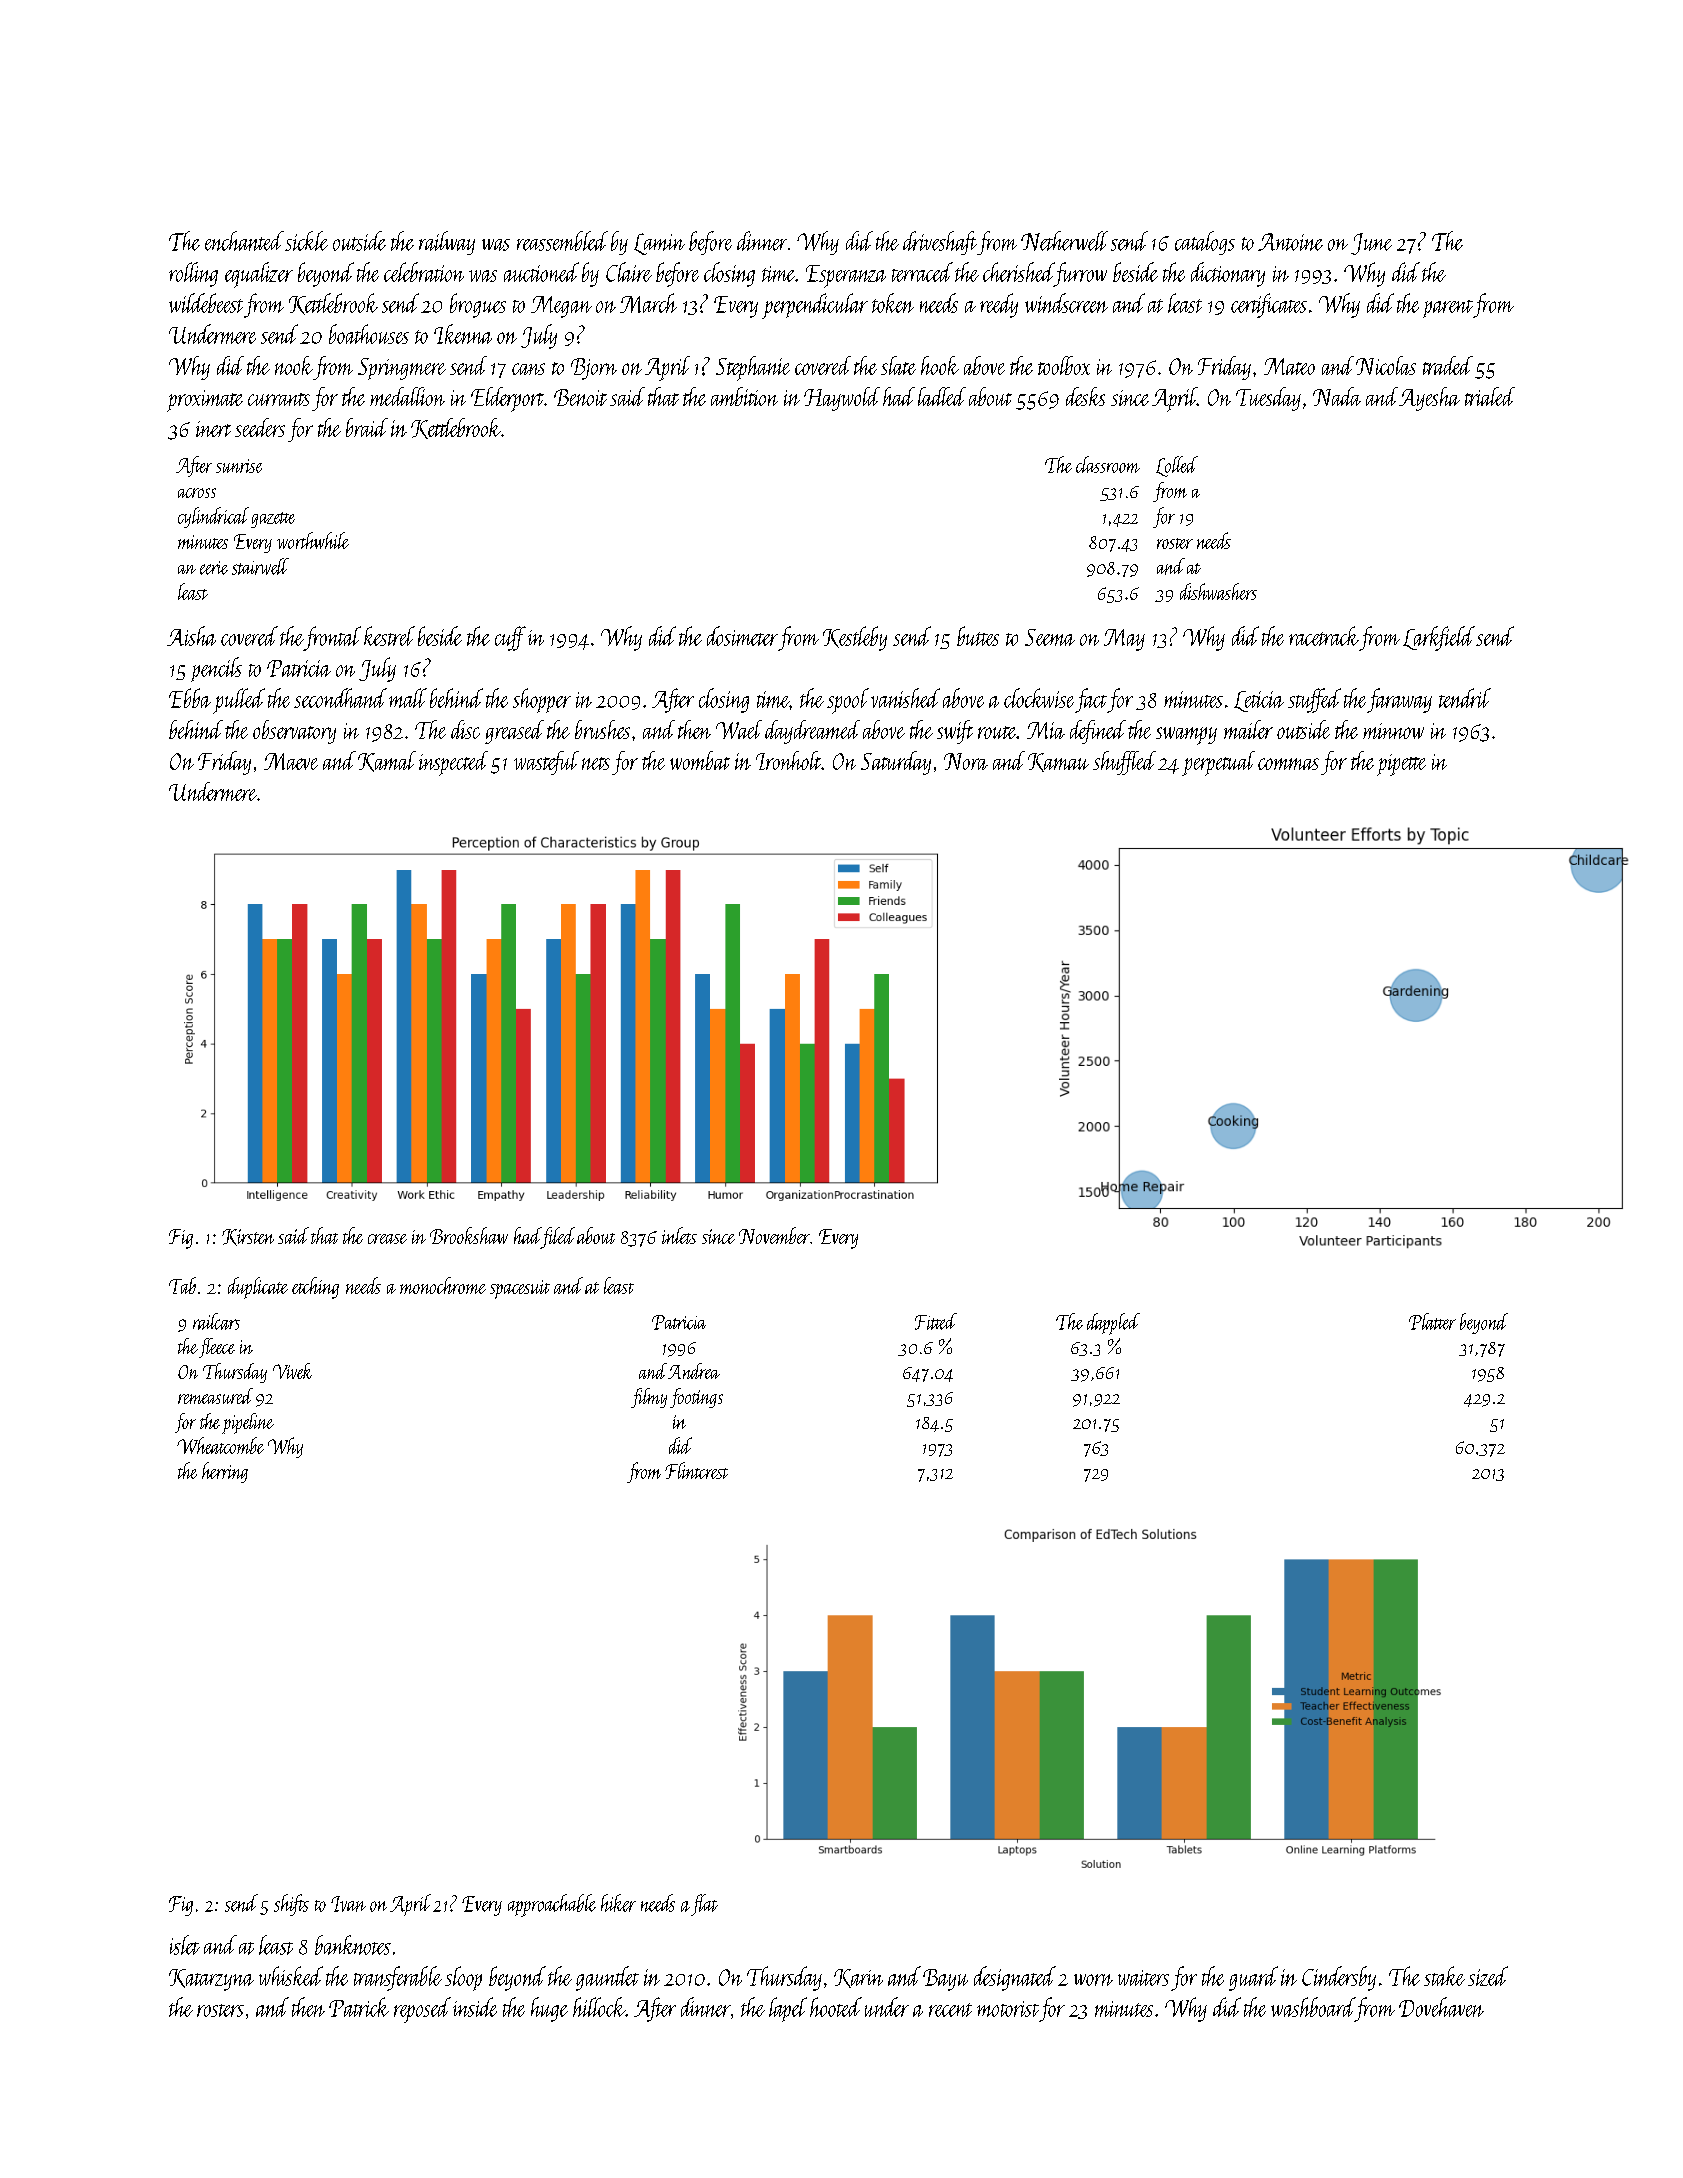 The height and width of the document is (2178, 1683). What do you see at coordinates (696, 1470) in the document?
I see `Flintcrest` at bounding box center [696, 1470].
